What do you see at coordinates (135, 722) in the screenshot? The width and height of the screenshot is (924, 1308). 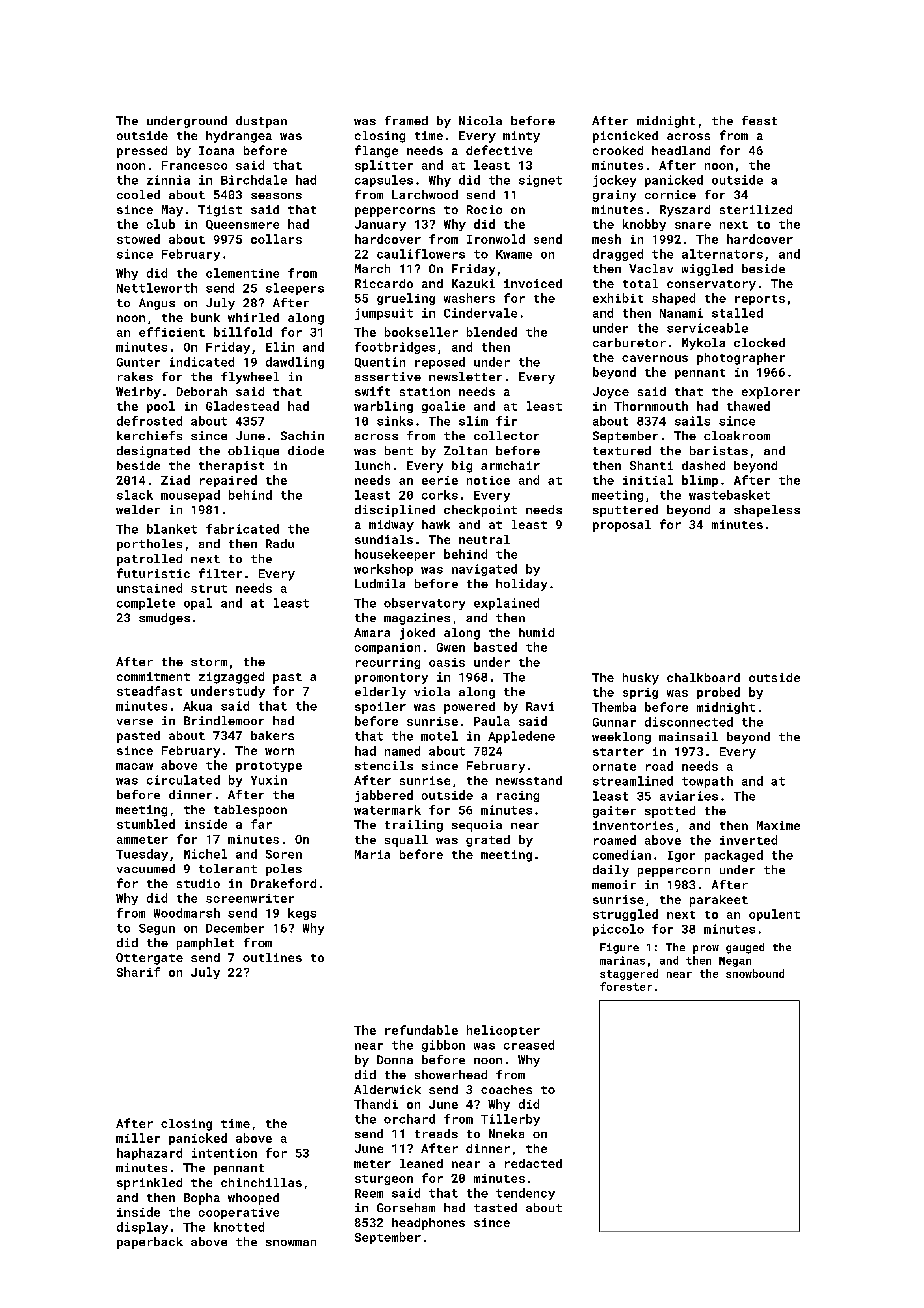 I see `verse` at bounding box center [135, 722].
